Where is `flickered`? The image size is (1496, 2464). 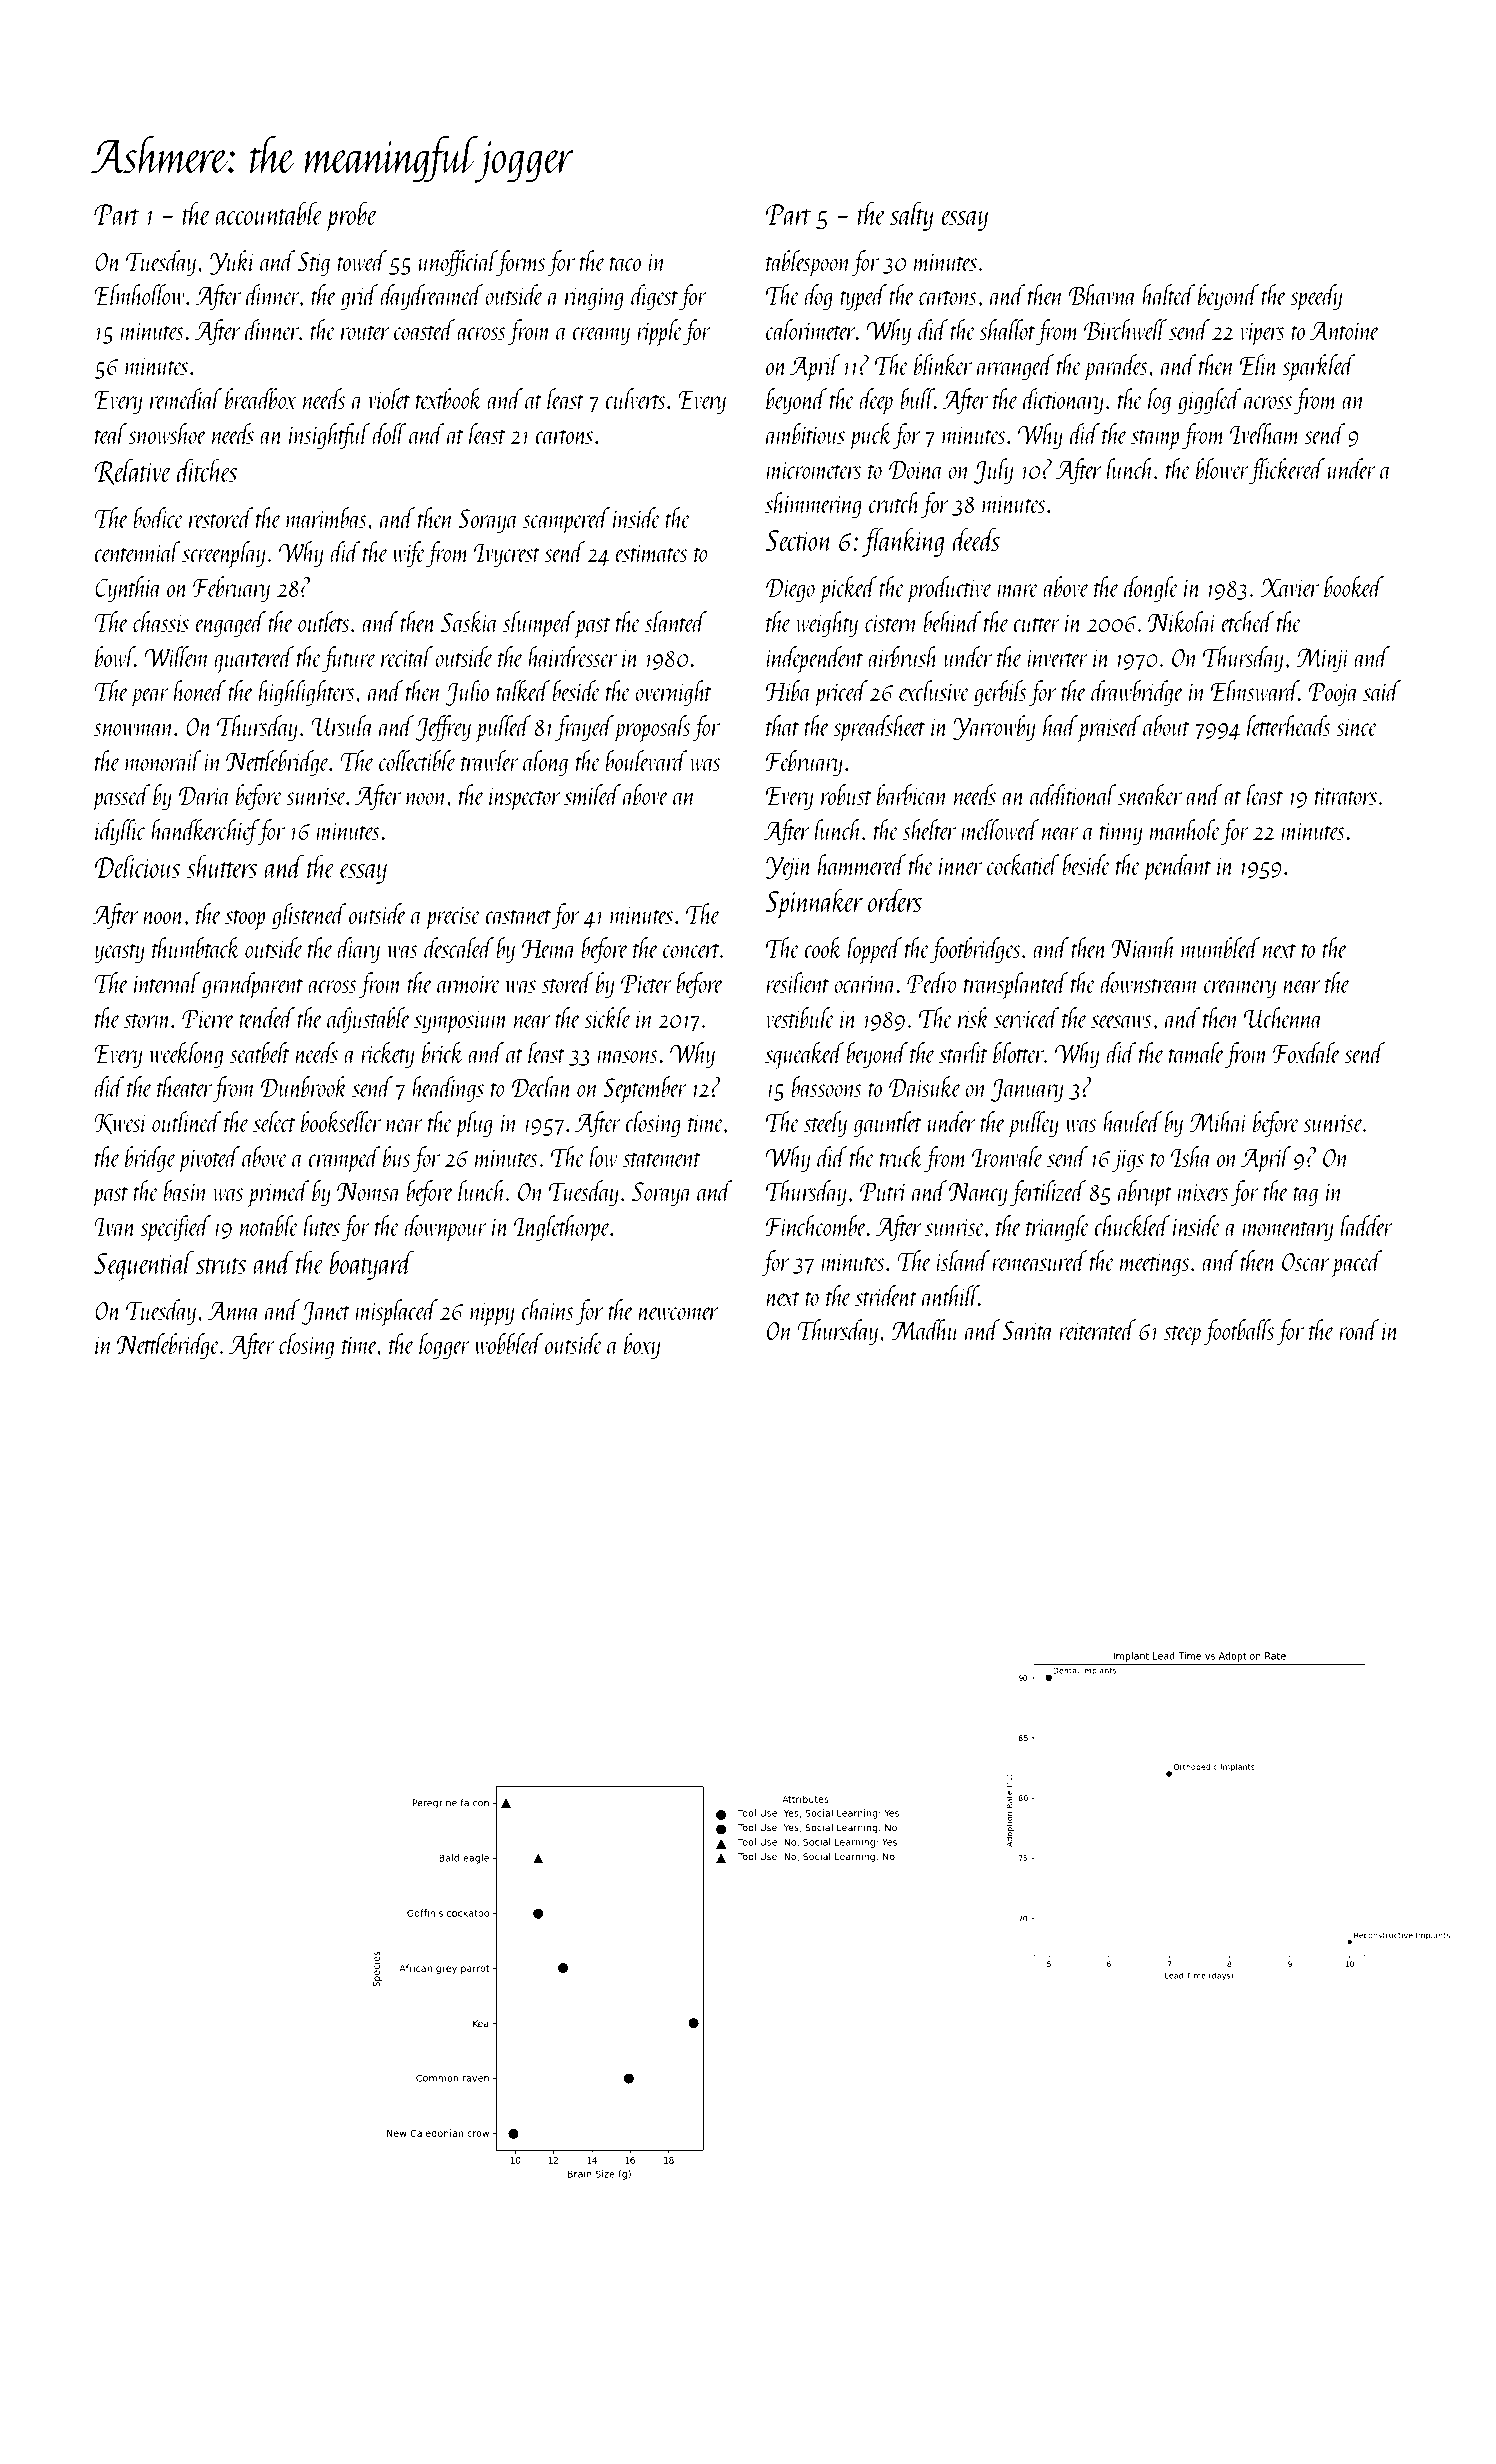
flickered is located at coordinates (1287, 471).
